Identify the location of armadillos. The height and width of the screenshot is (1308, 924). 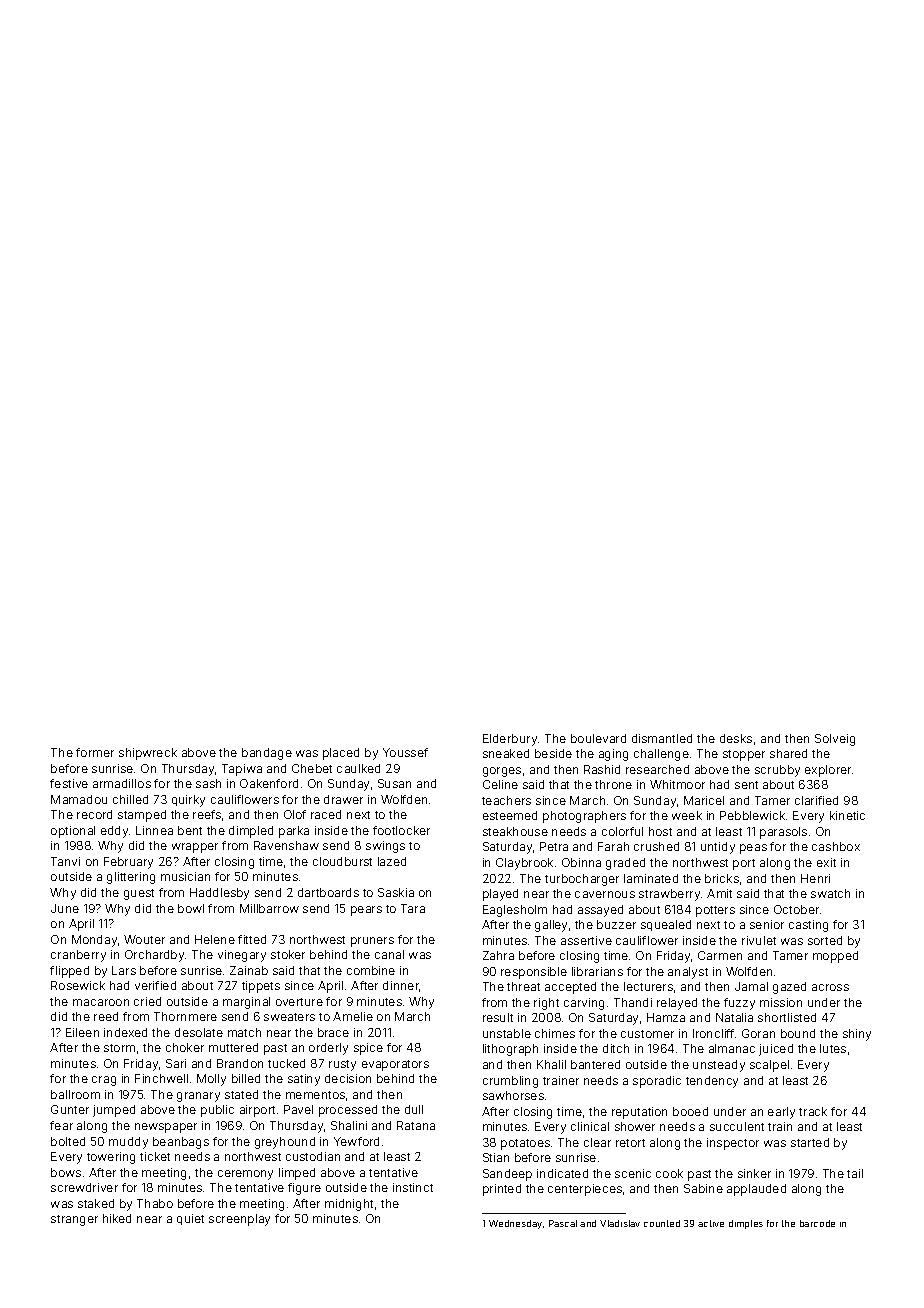
(122, 783).
